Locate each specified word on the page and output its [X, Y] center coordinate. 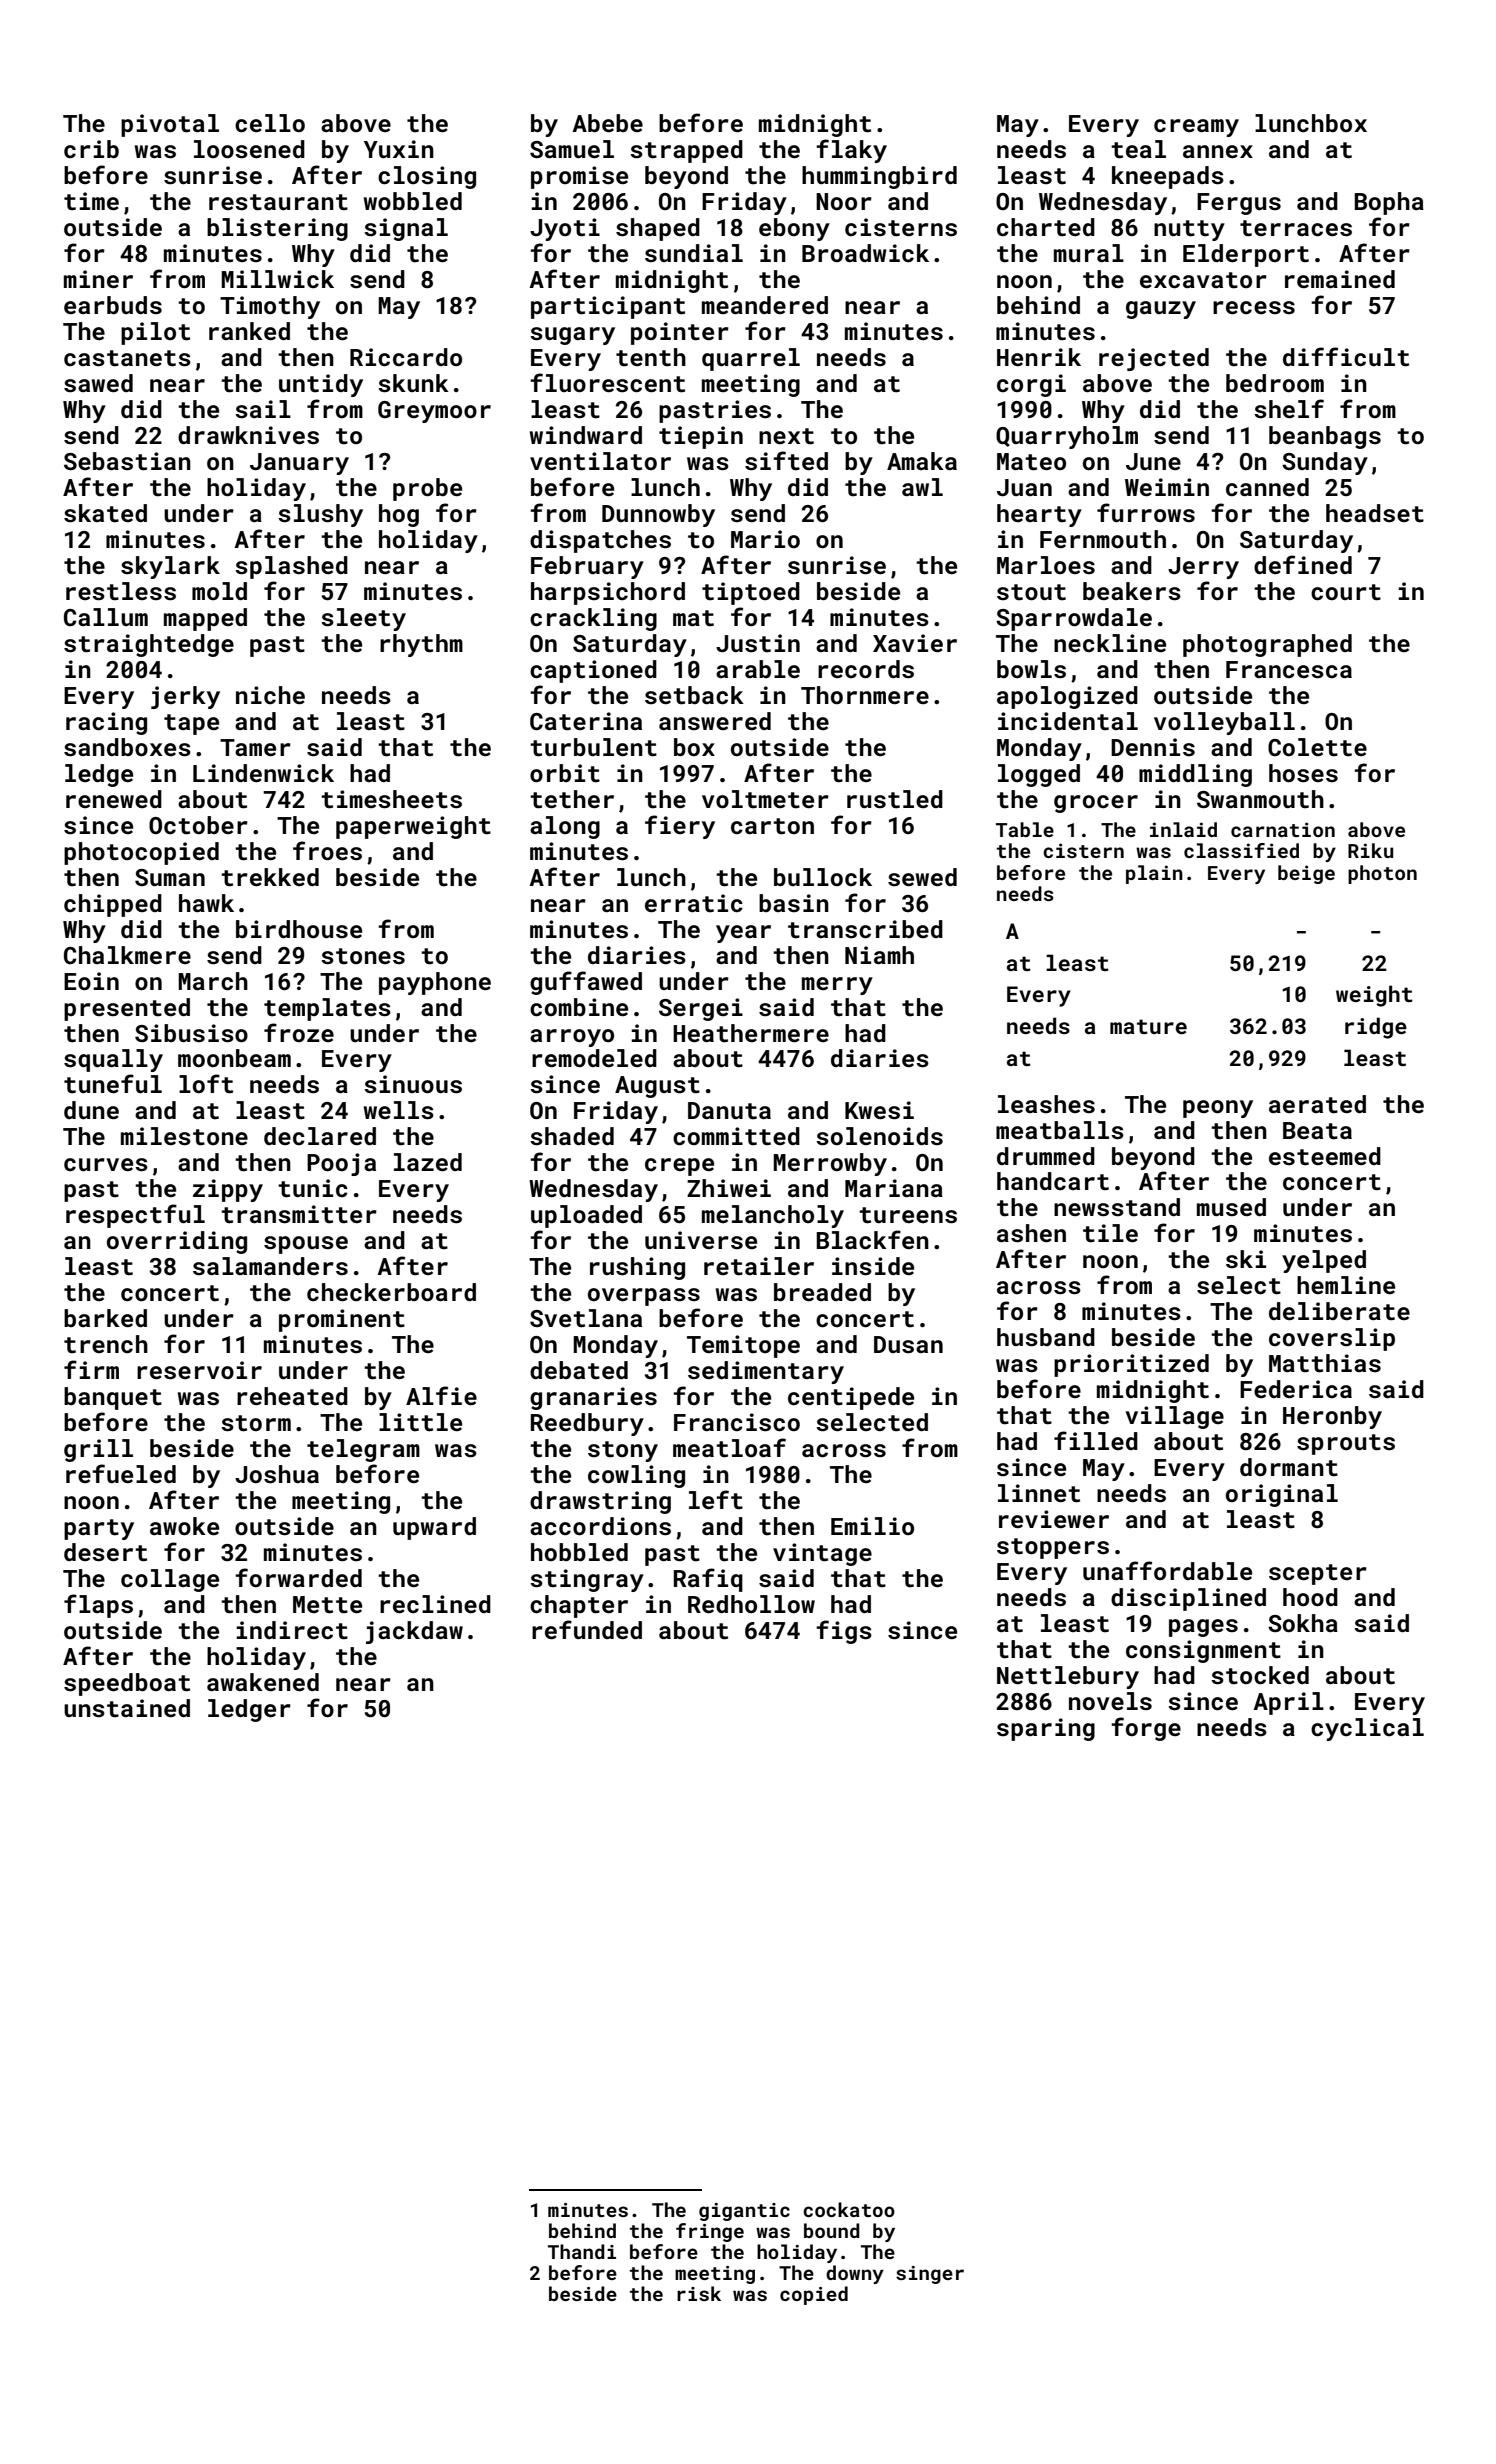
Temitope [743, 1346]
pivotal [170, 125]
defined [1303, 564]
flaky [851, 151]
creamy [1196, 128]
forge [1146, 1729]
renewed [114, 799]
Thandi [582, 2251]
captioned [593, 671]
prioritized [1131, 1365]
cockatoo [849, 2209]
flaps [98, 1606]
